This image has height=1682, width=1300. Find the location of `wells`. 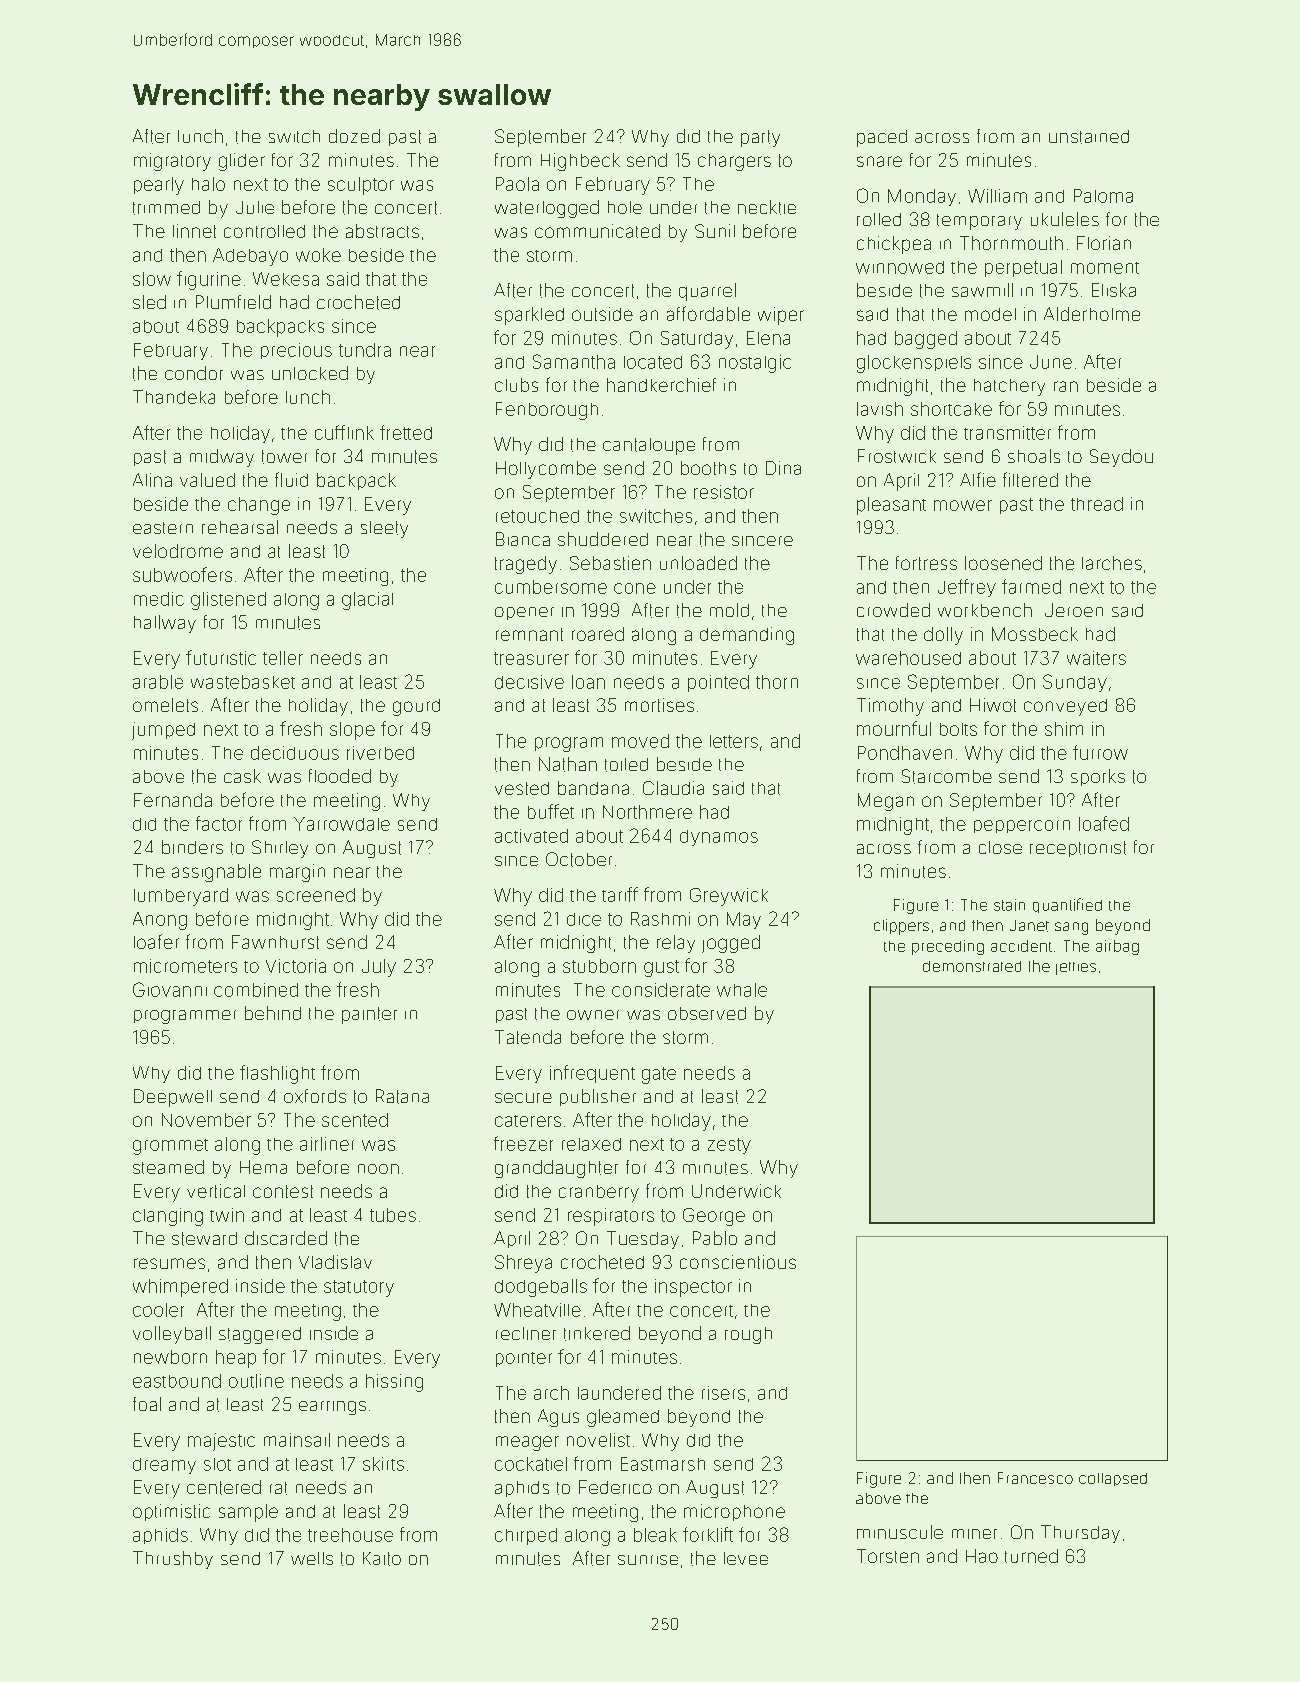

wells is located at coordinates (312, 1558).
